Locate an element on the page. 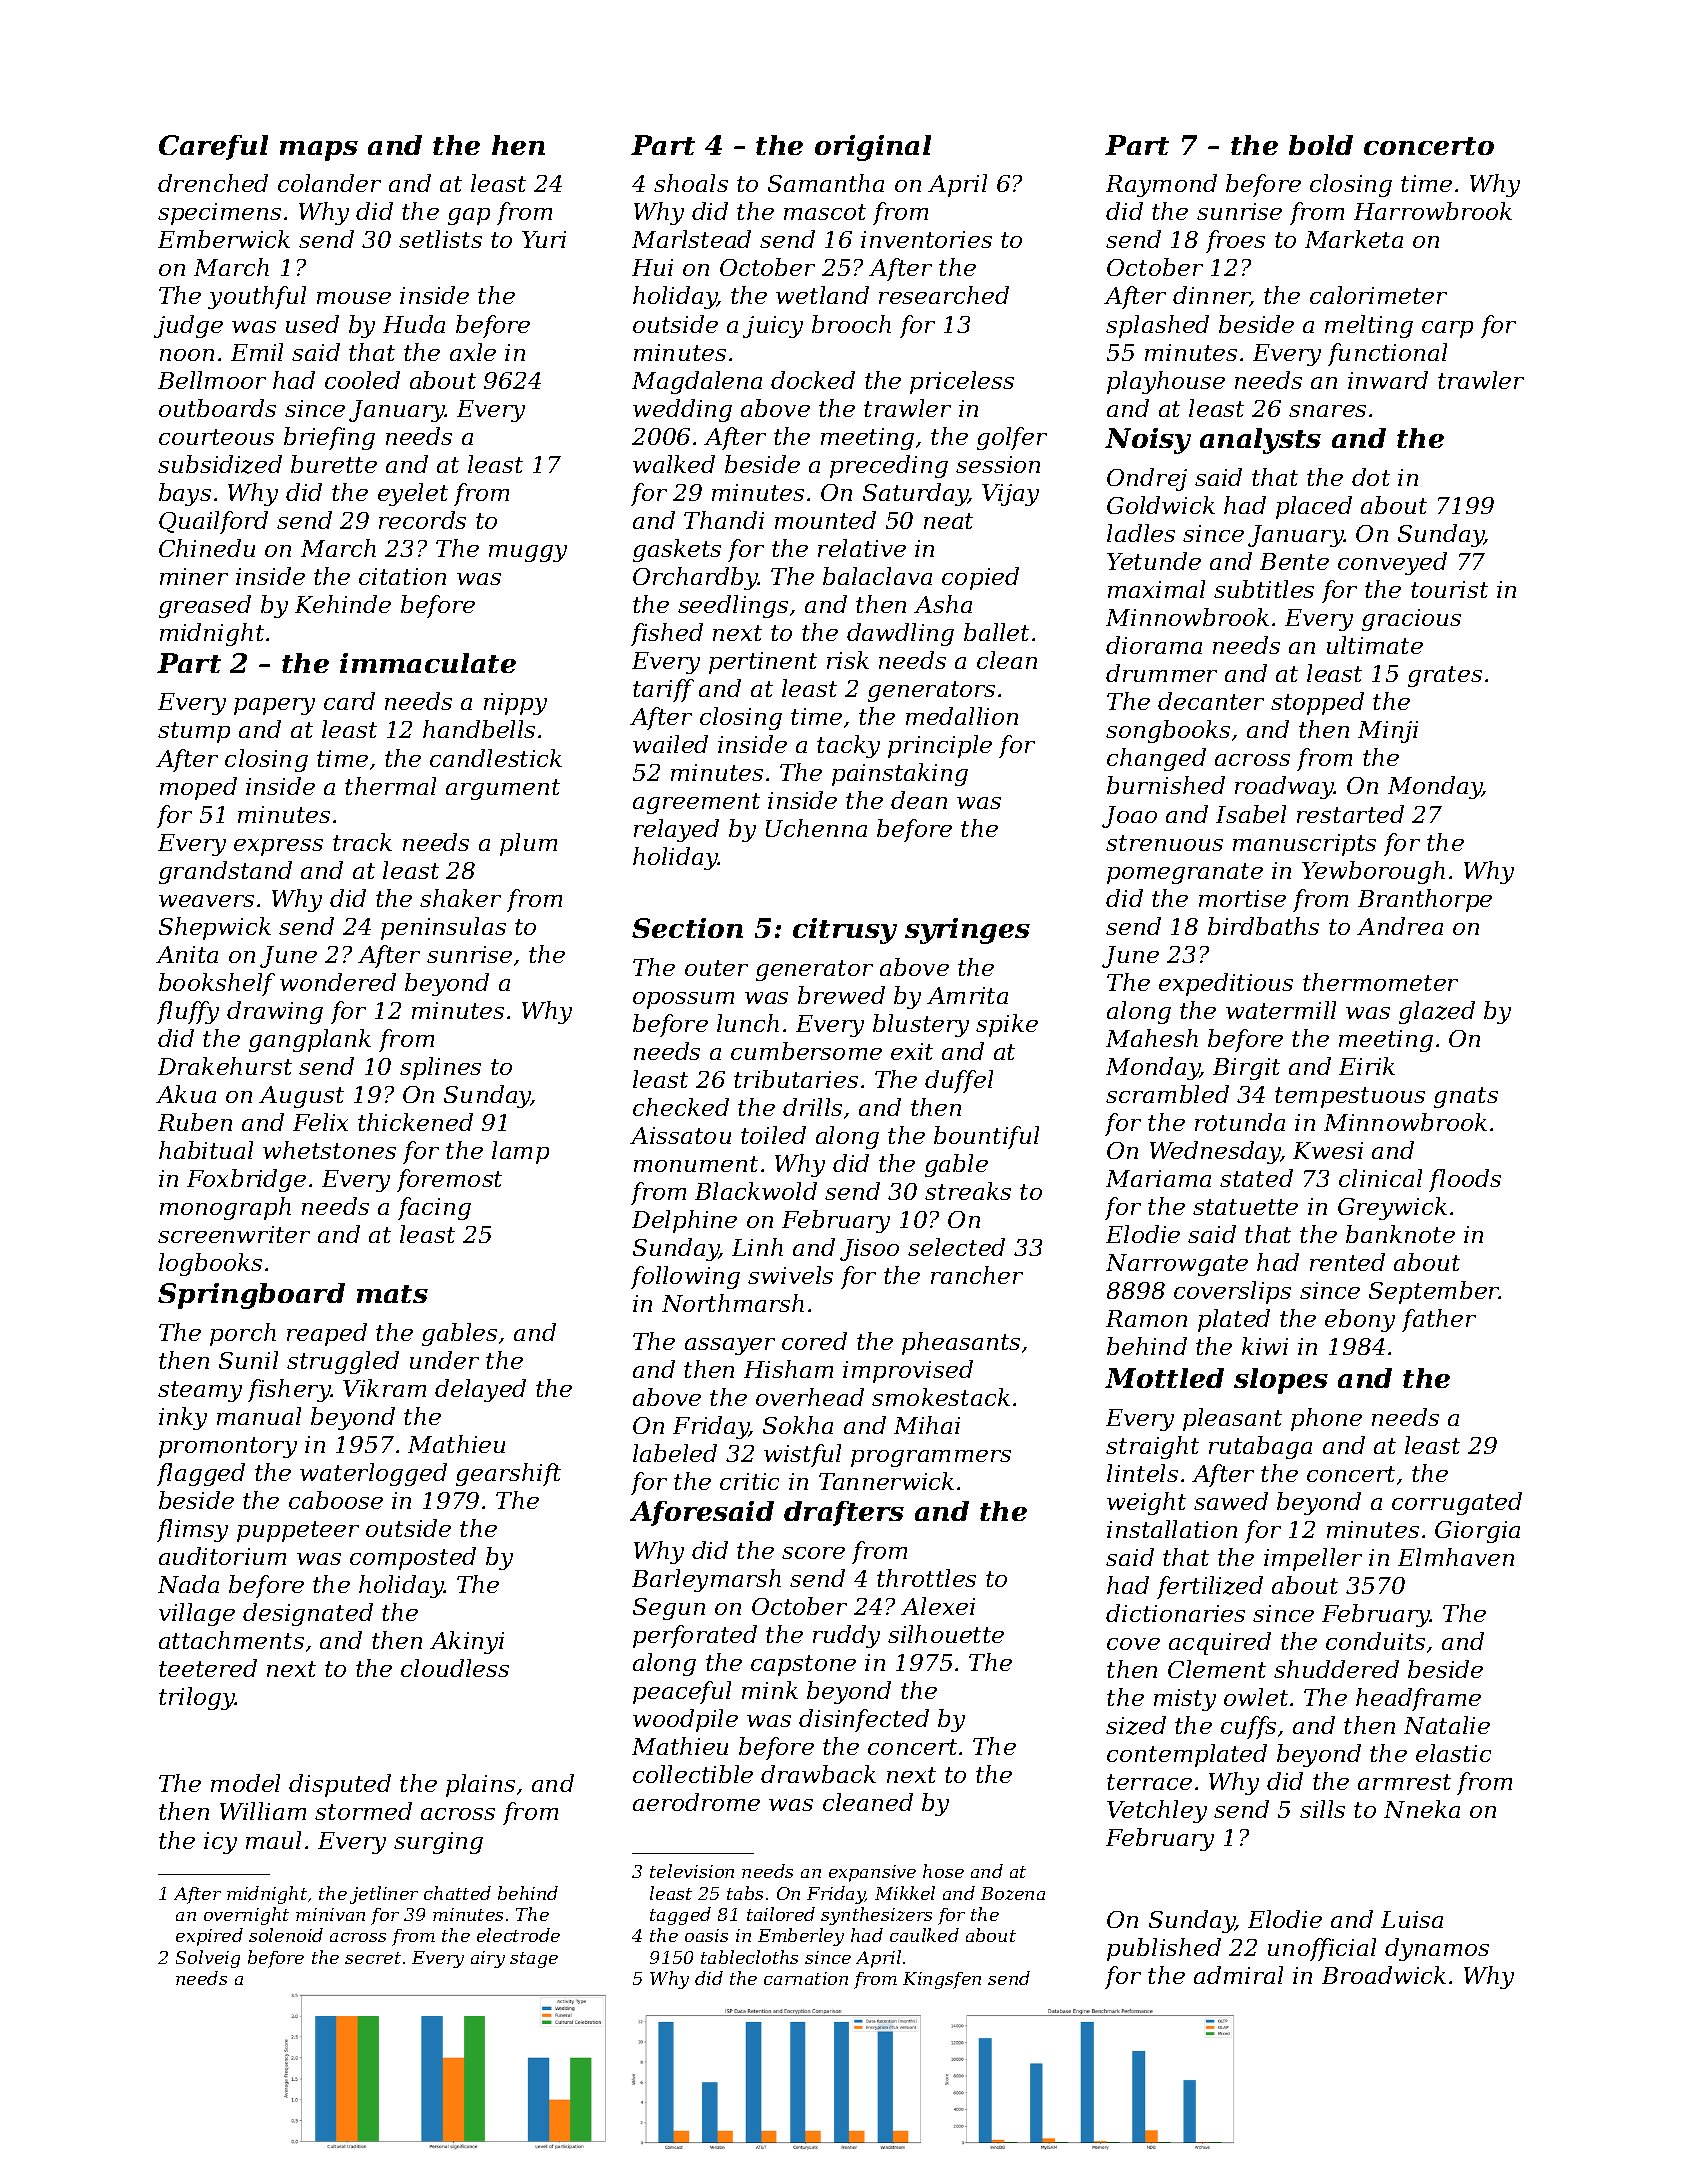  chatted is located at coordinates (457, 1893).
